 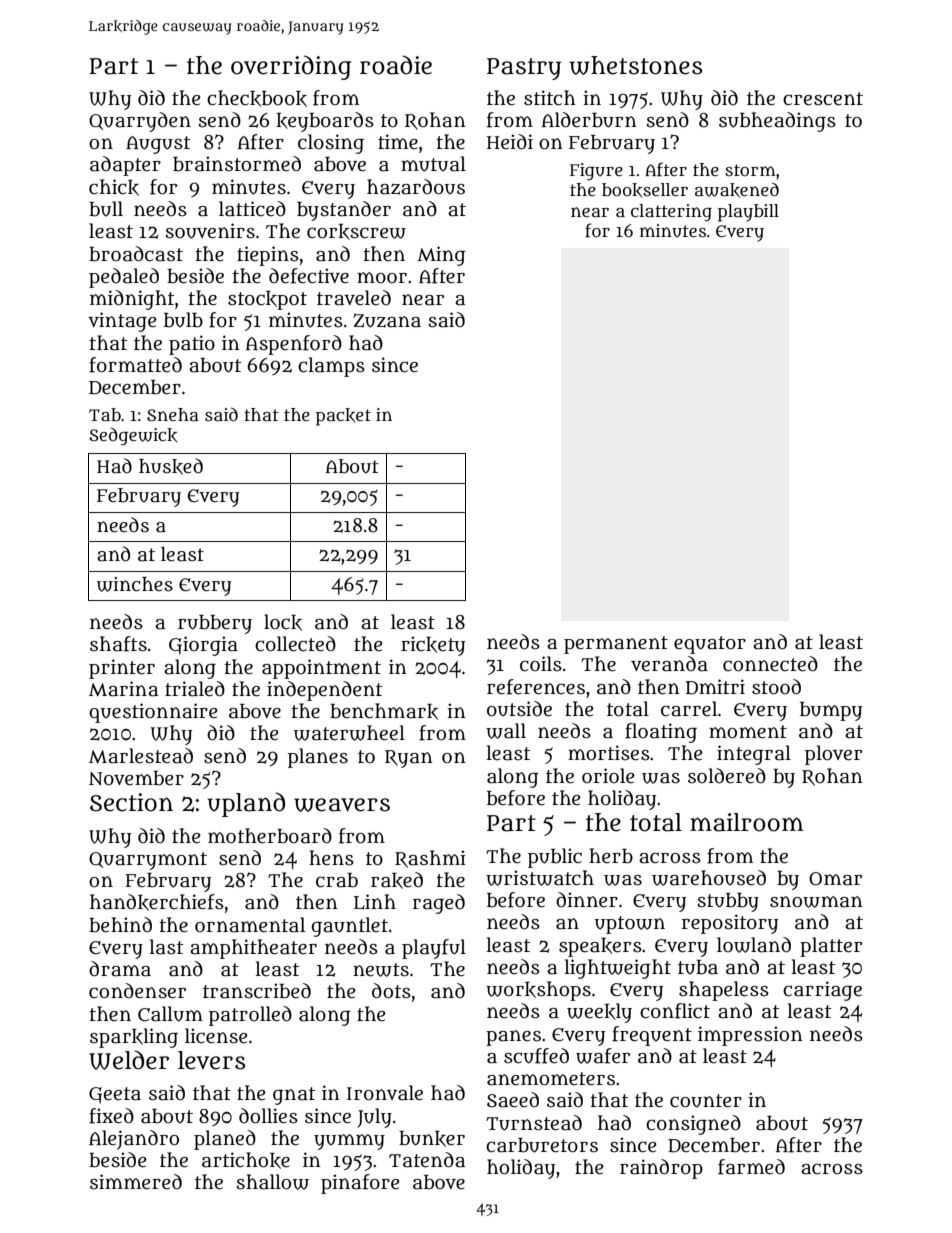 I want to click on vintage, so click(x=122, y=322).
